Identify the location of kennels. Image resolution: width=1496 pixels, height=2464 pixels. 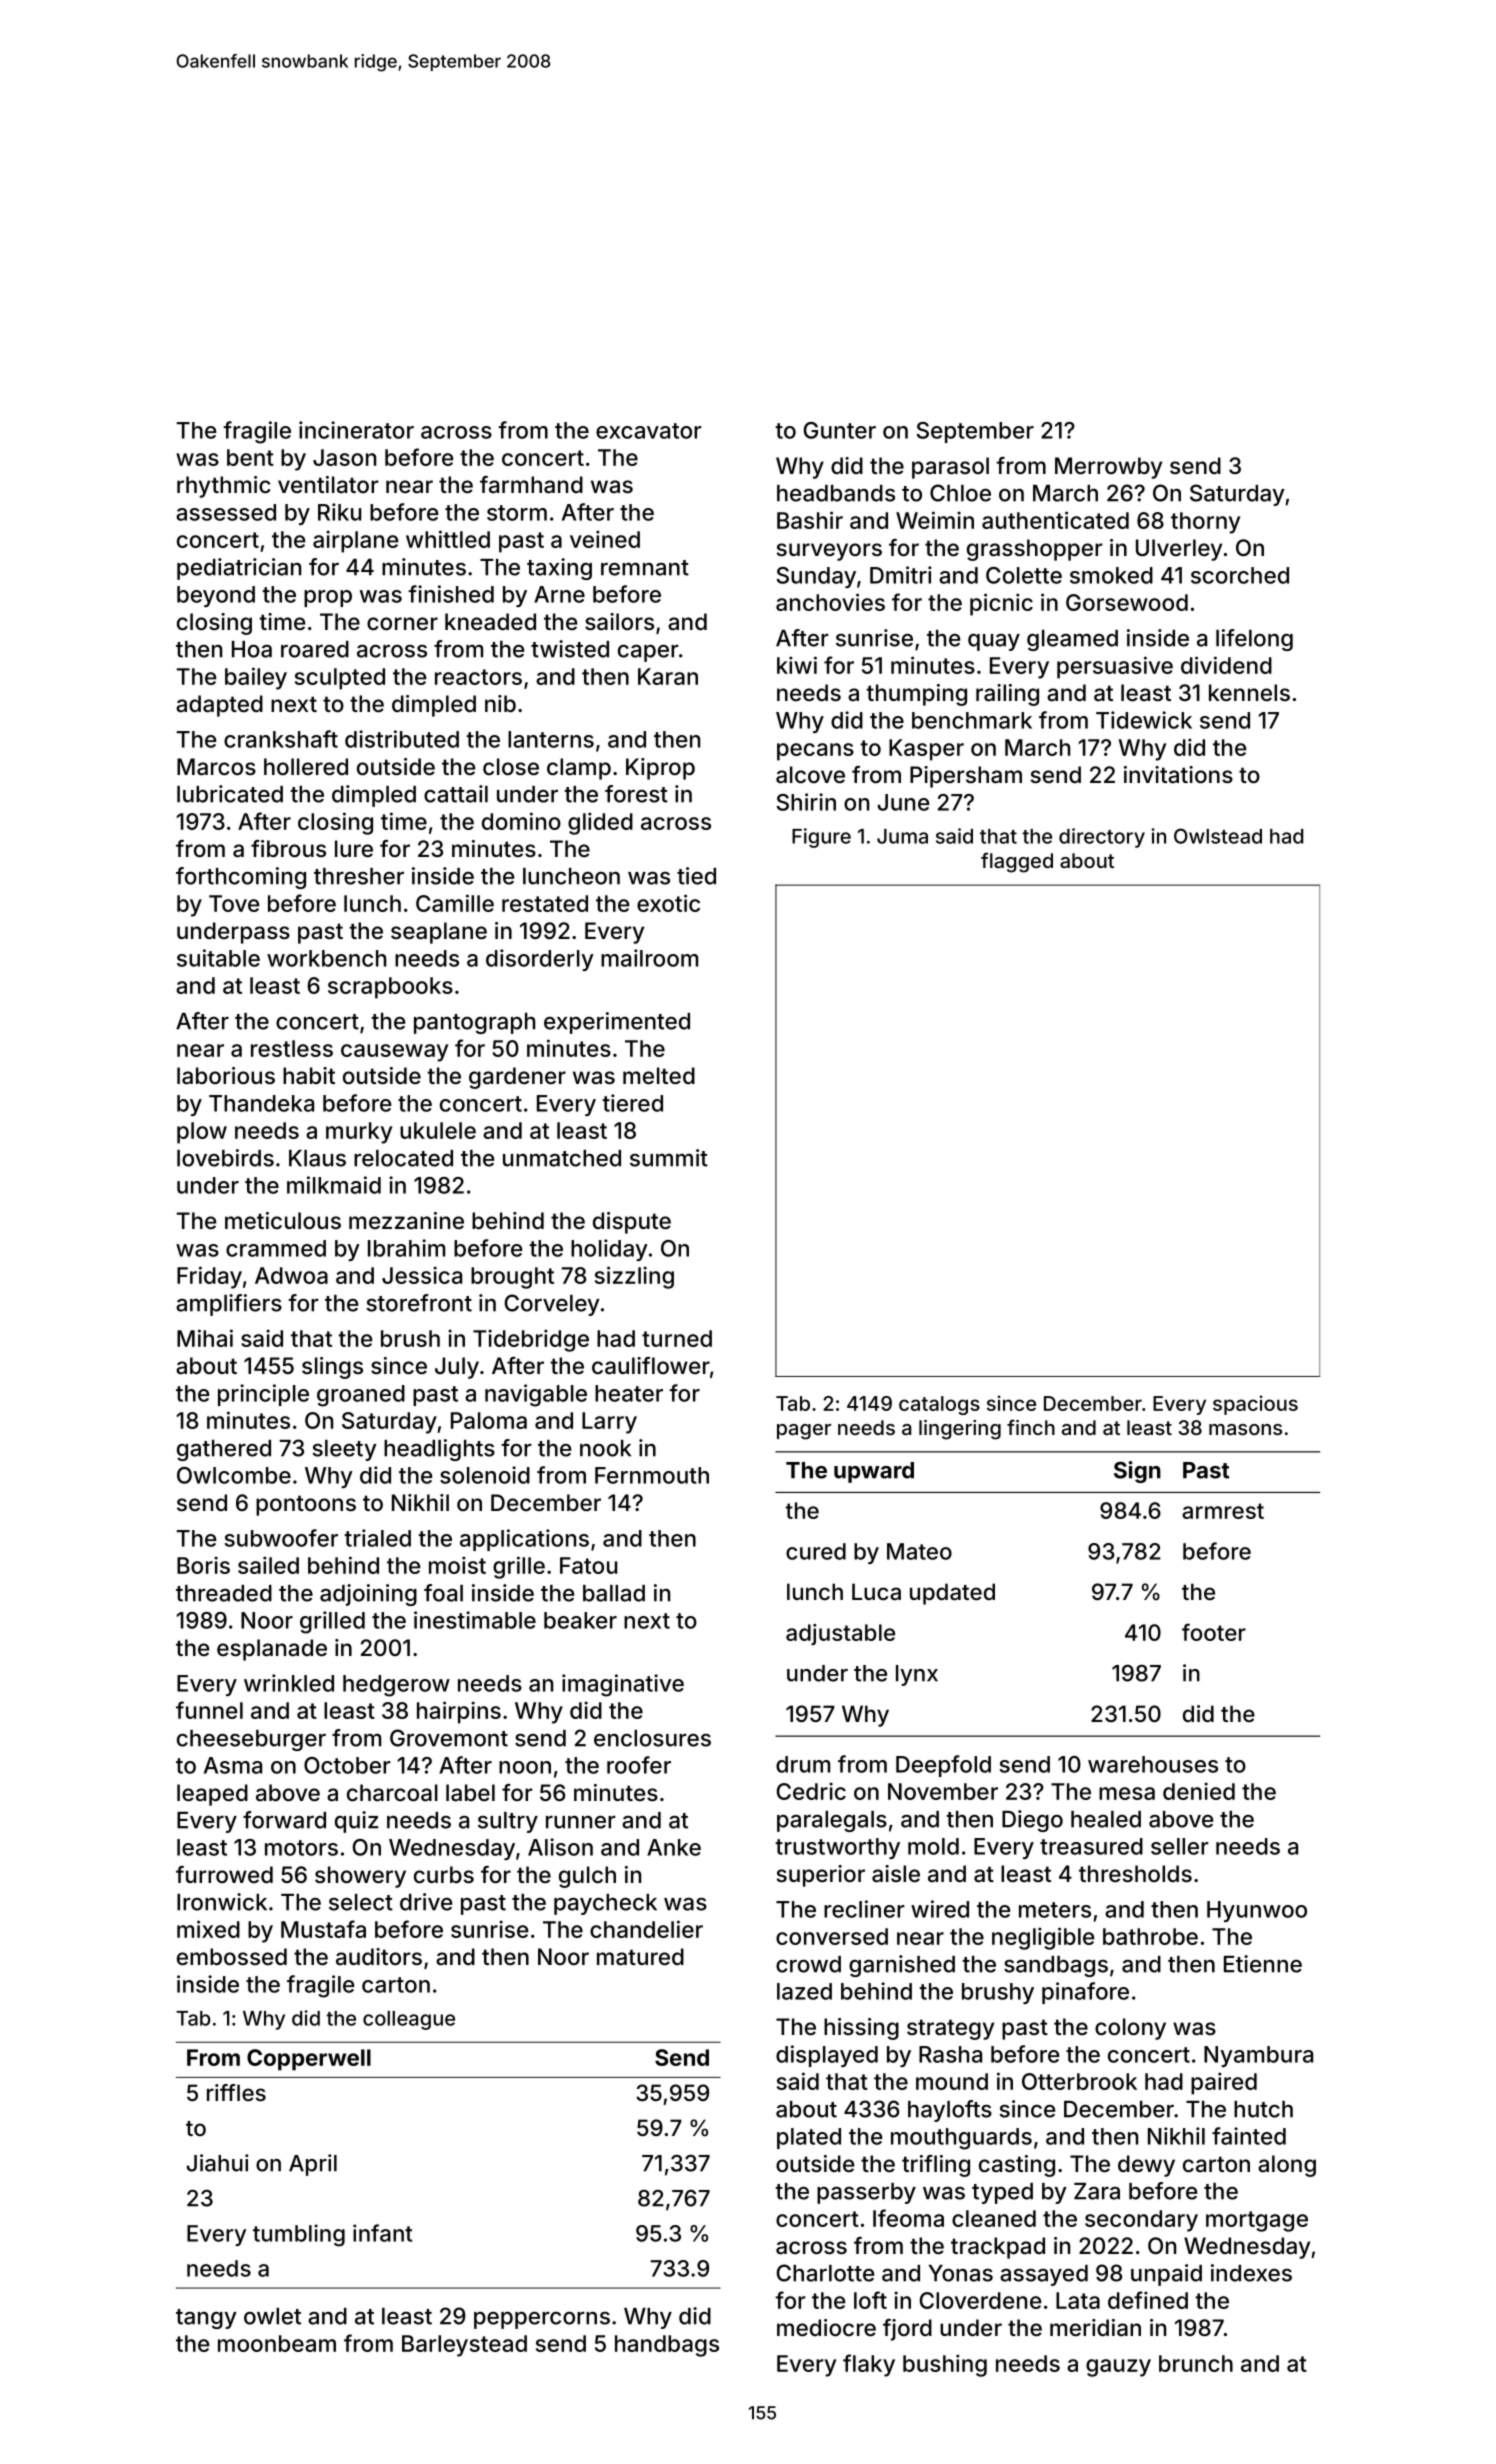
(1249, 692).
